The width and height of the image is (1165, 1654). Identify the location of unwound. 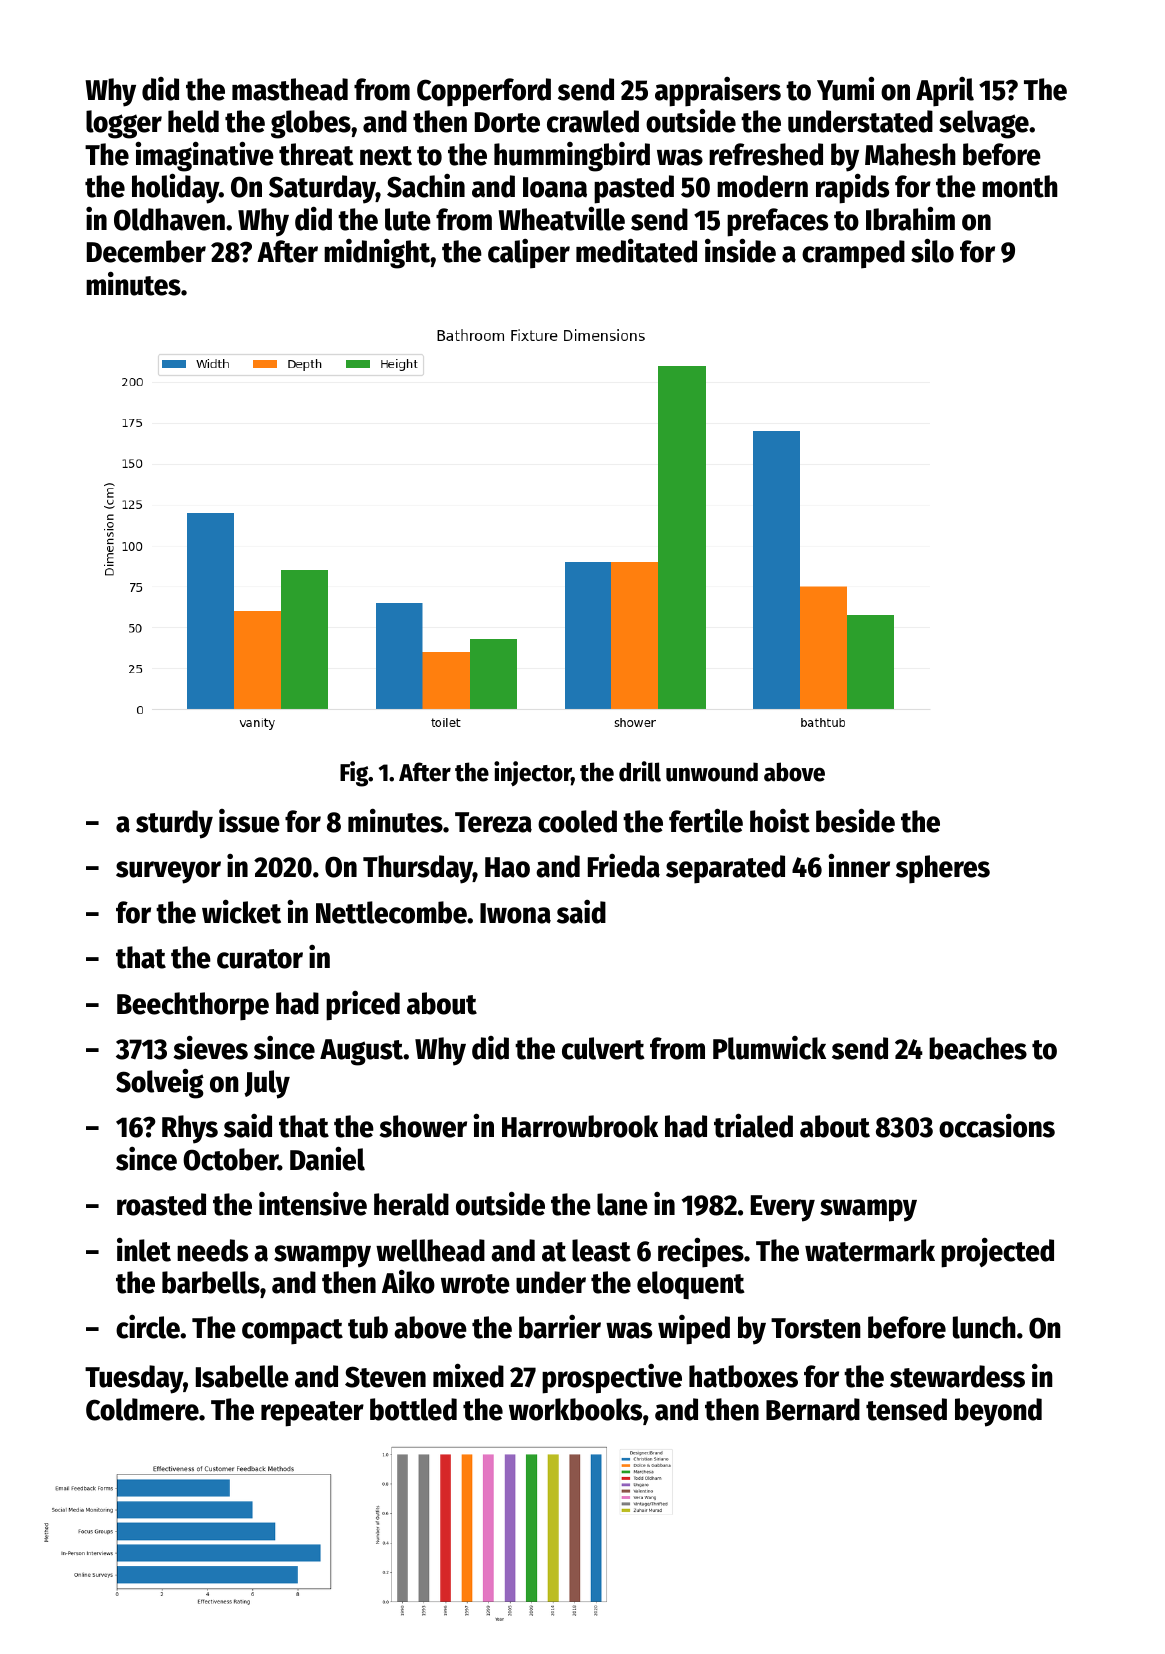
(712, 772).
